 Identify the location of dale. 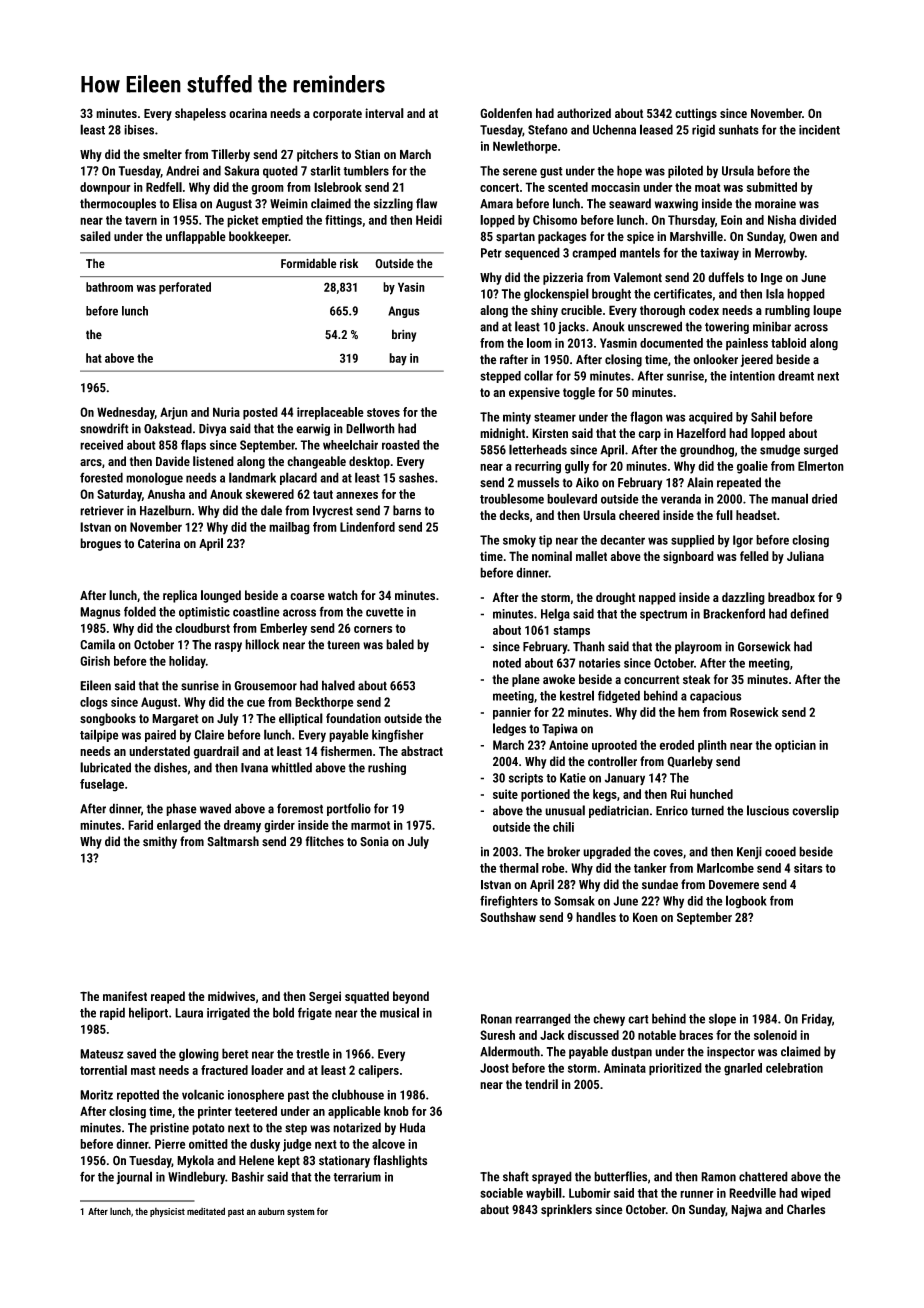
(271, 510).
